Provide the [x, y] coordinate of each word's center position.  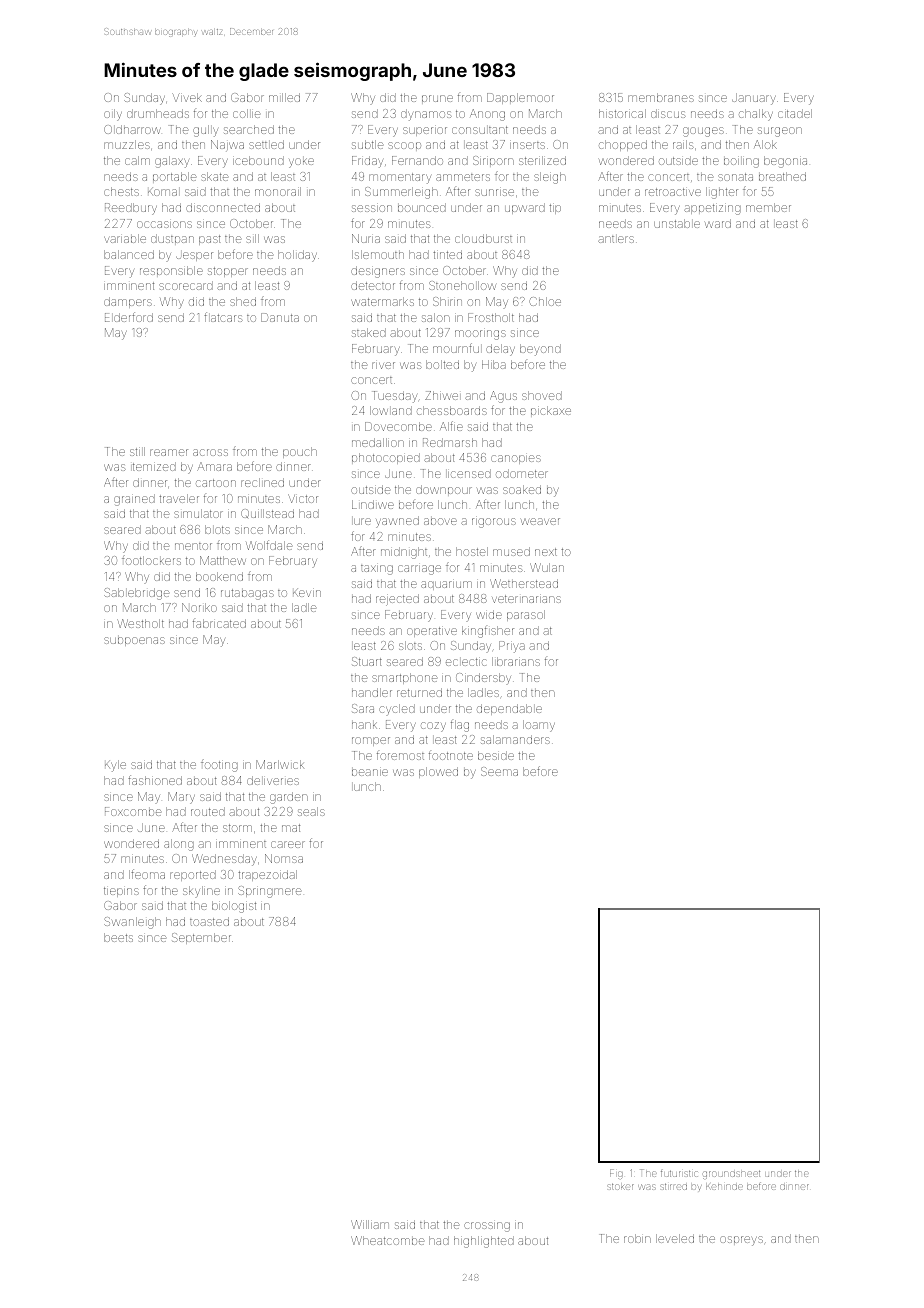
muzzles [127, 144]
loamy [539, 726]
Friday [367, 162]
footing [219, 765]
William [370, 1224]
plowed [438, 772]
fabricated [219, 623]
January [754, 99]
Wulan [547, 567]
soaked [522, 489]
